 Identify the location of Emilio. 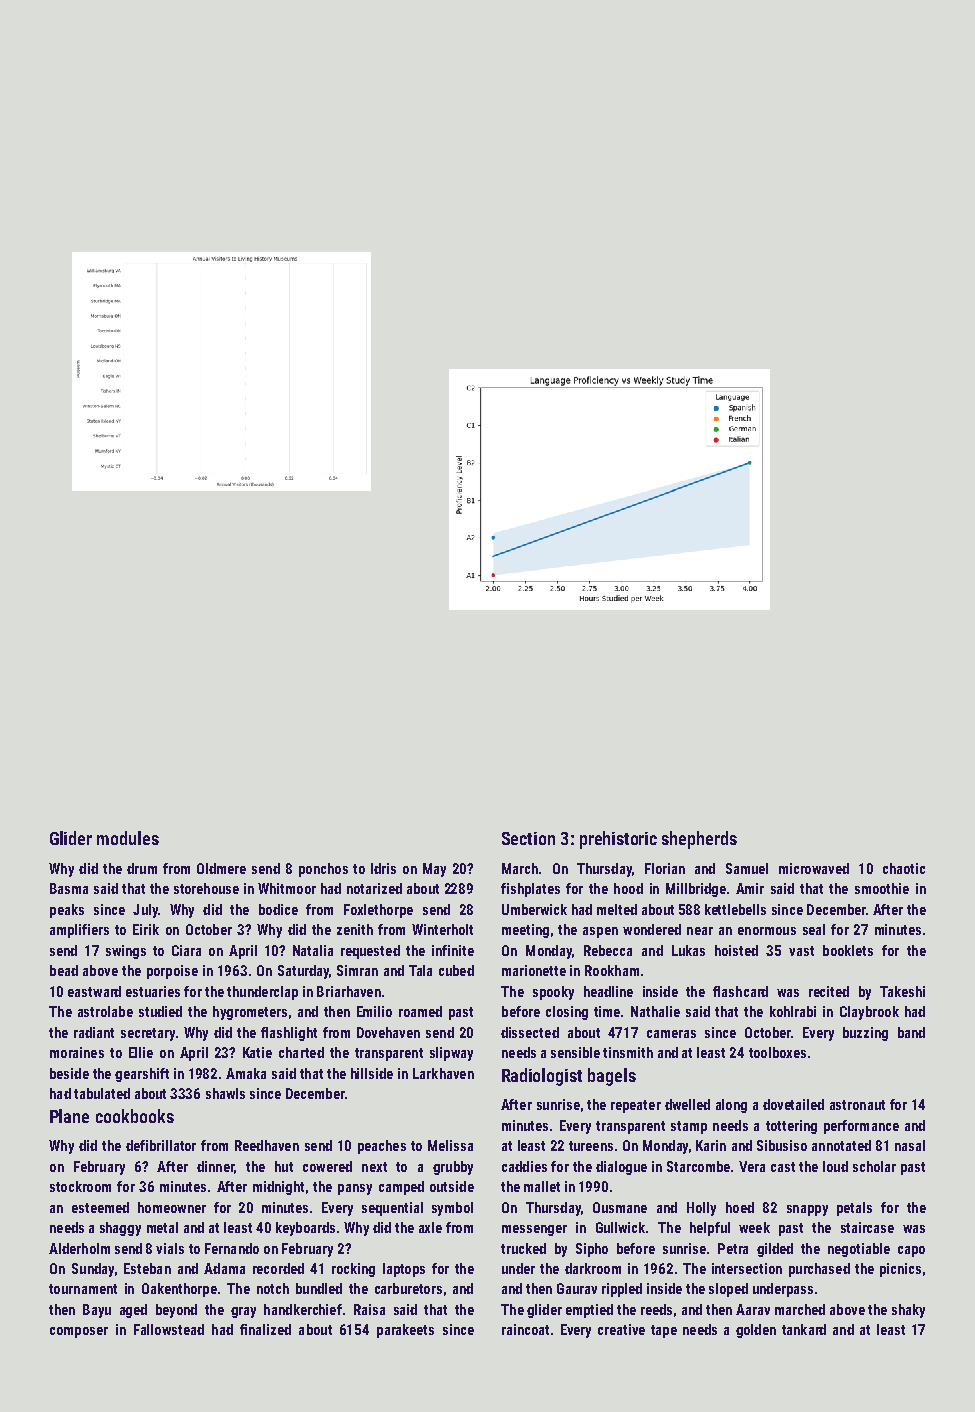
(374, 1011).
